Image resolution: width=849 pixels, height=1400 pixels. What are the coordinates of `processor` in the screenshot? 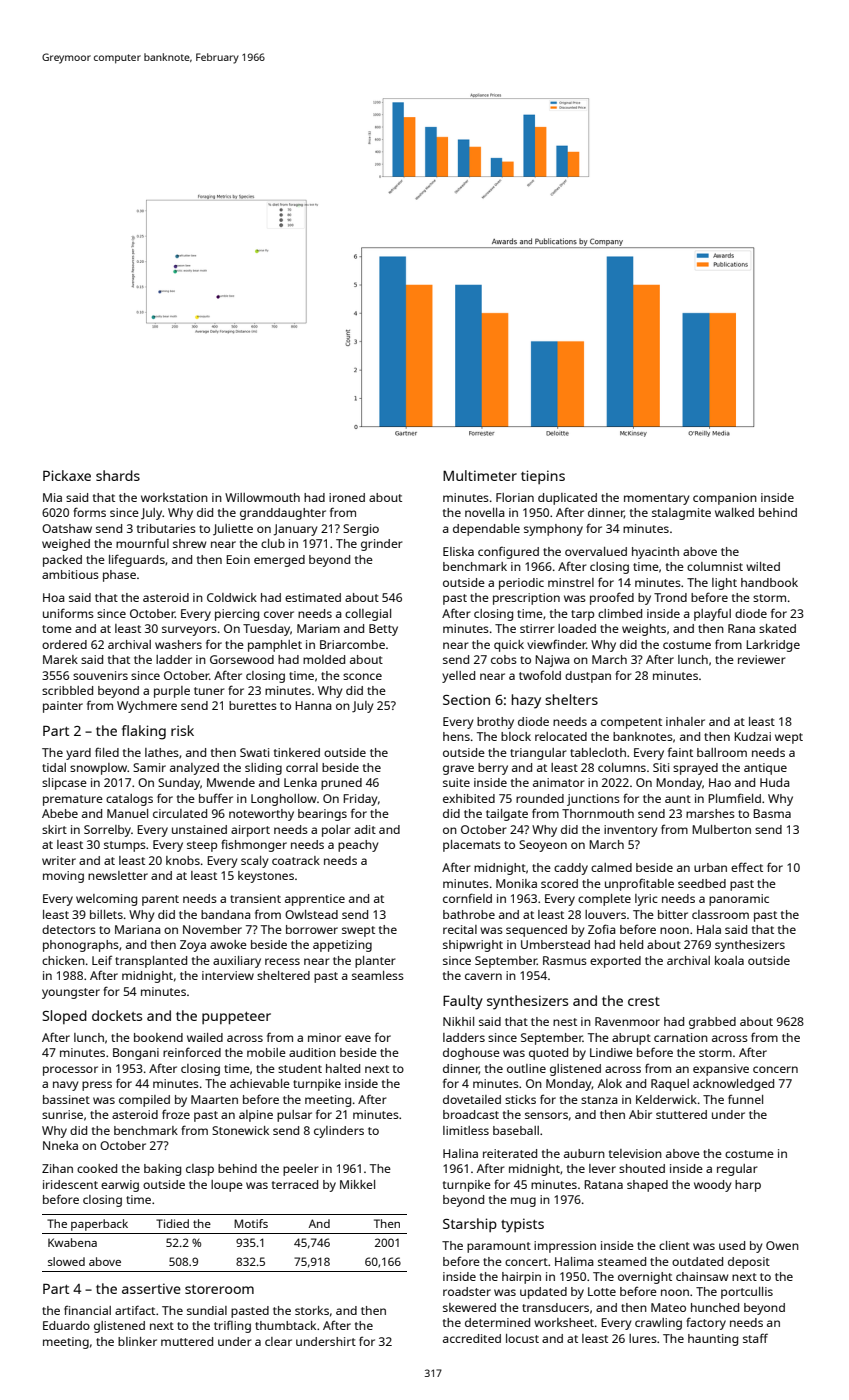 It's located at (70, 1071).
